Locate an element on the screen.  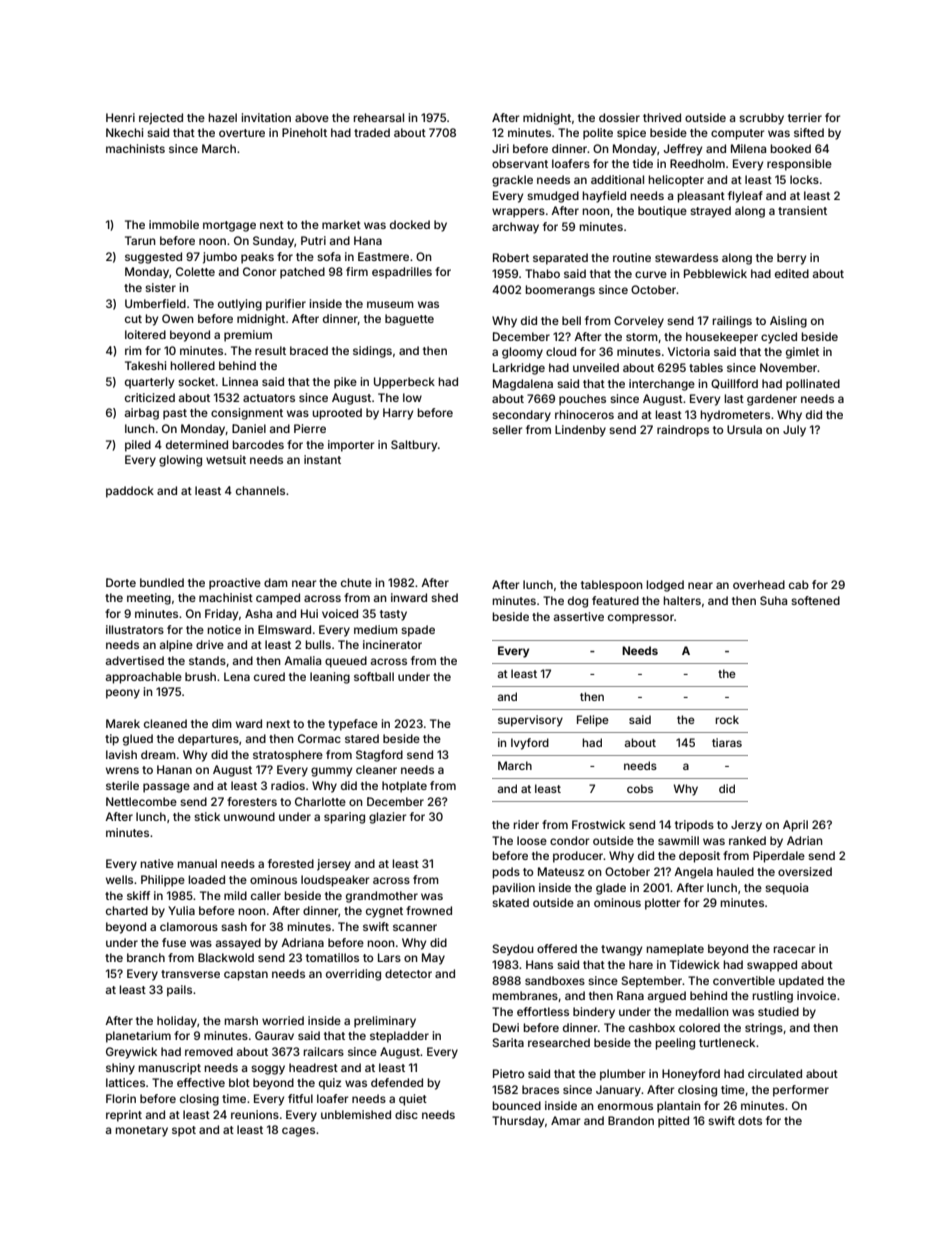
spade is located at coordinates (418, 631).
